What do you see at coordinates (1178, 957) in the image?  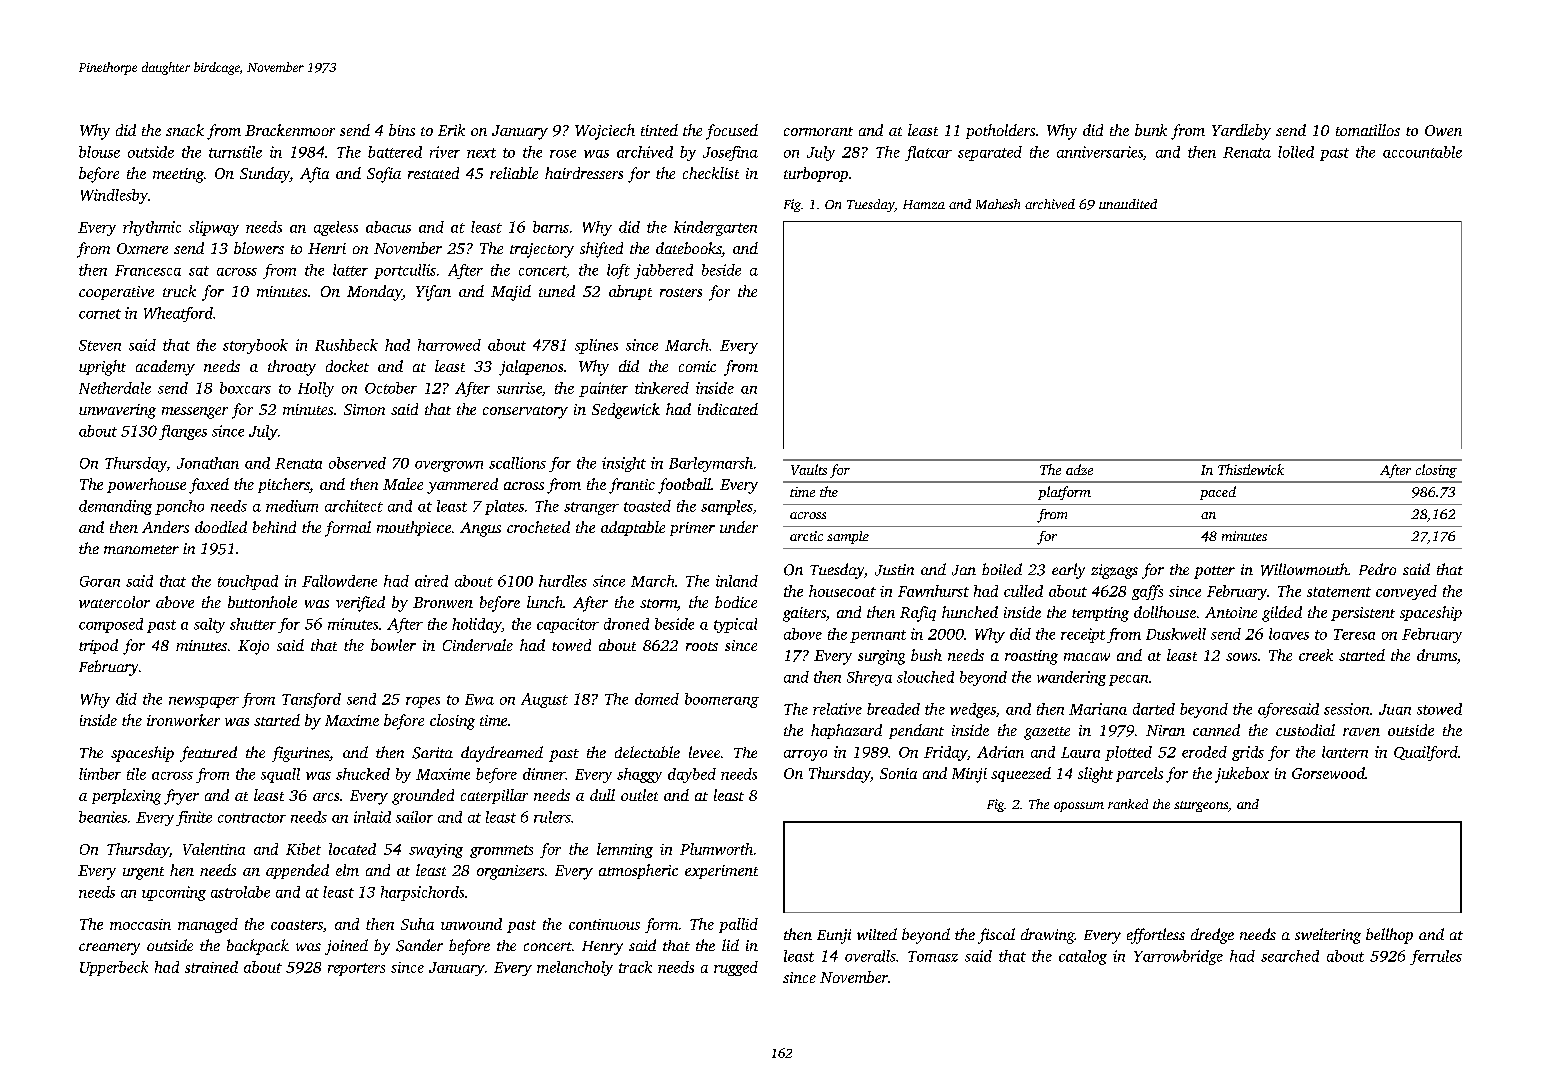 I see `Yarrowbridge` at bounding box center [1178, 957].
